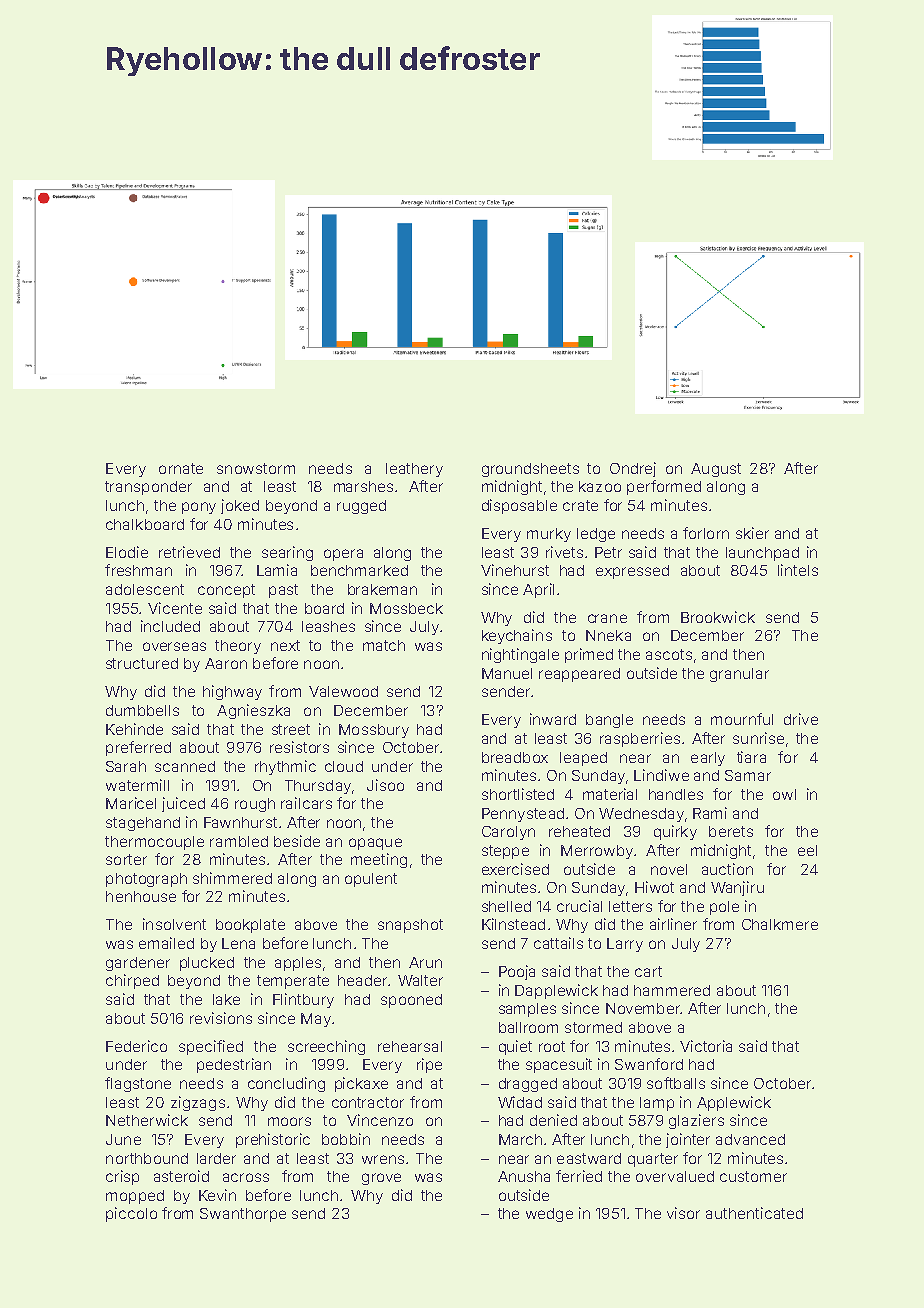  I want to click on Fawnhurst, so click(240, 822).
